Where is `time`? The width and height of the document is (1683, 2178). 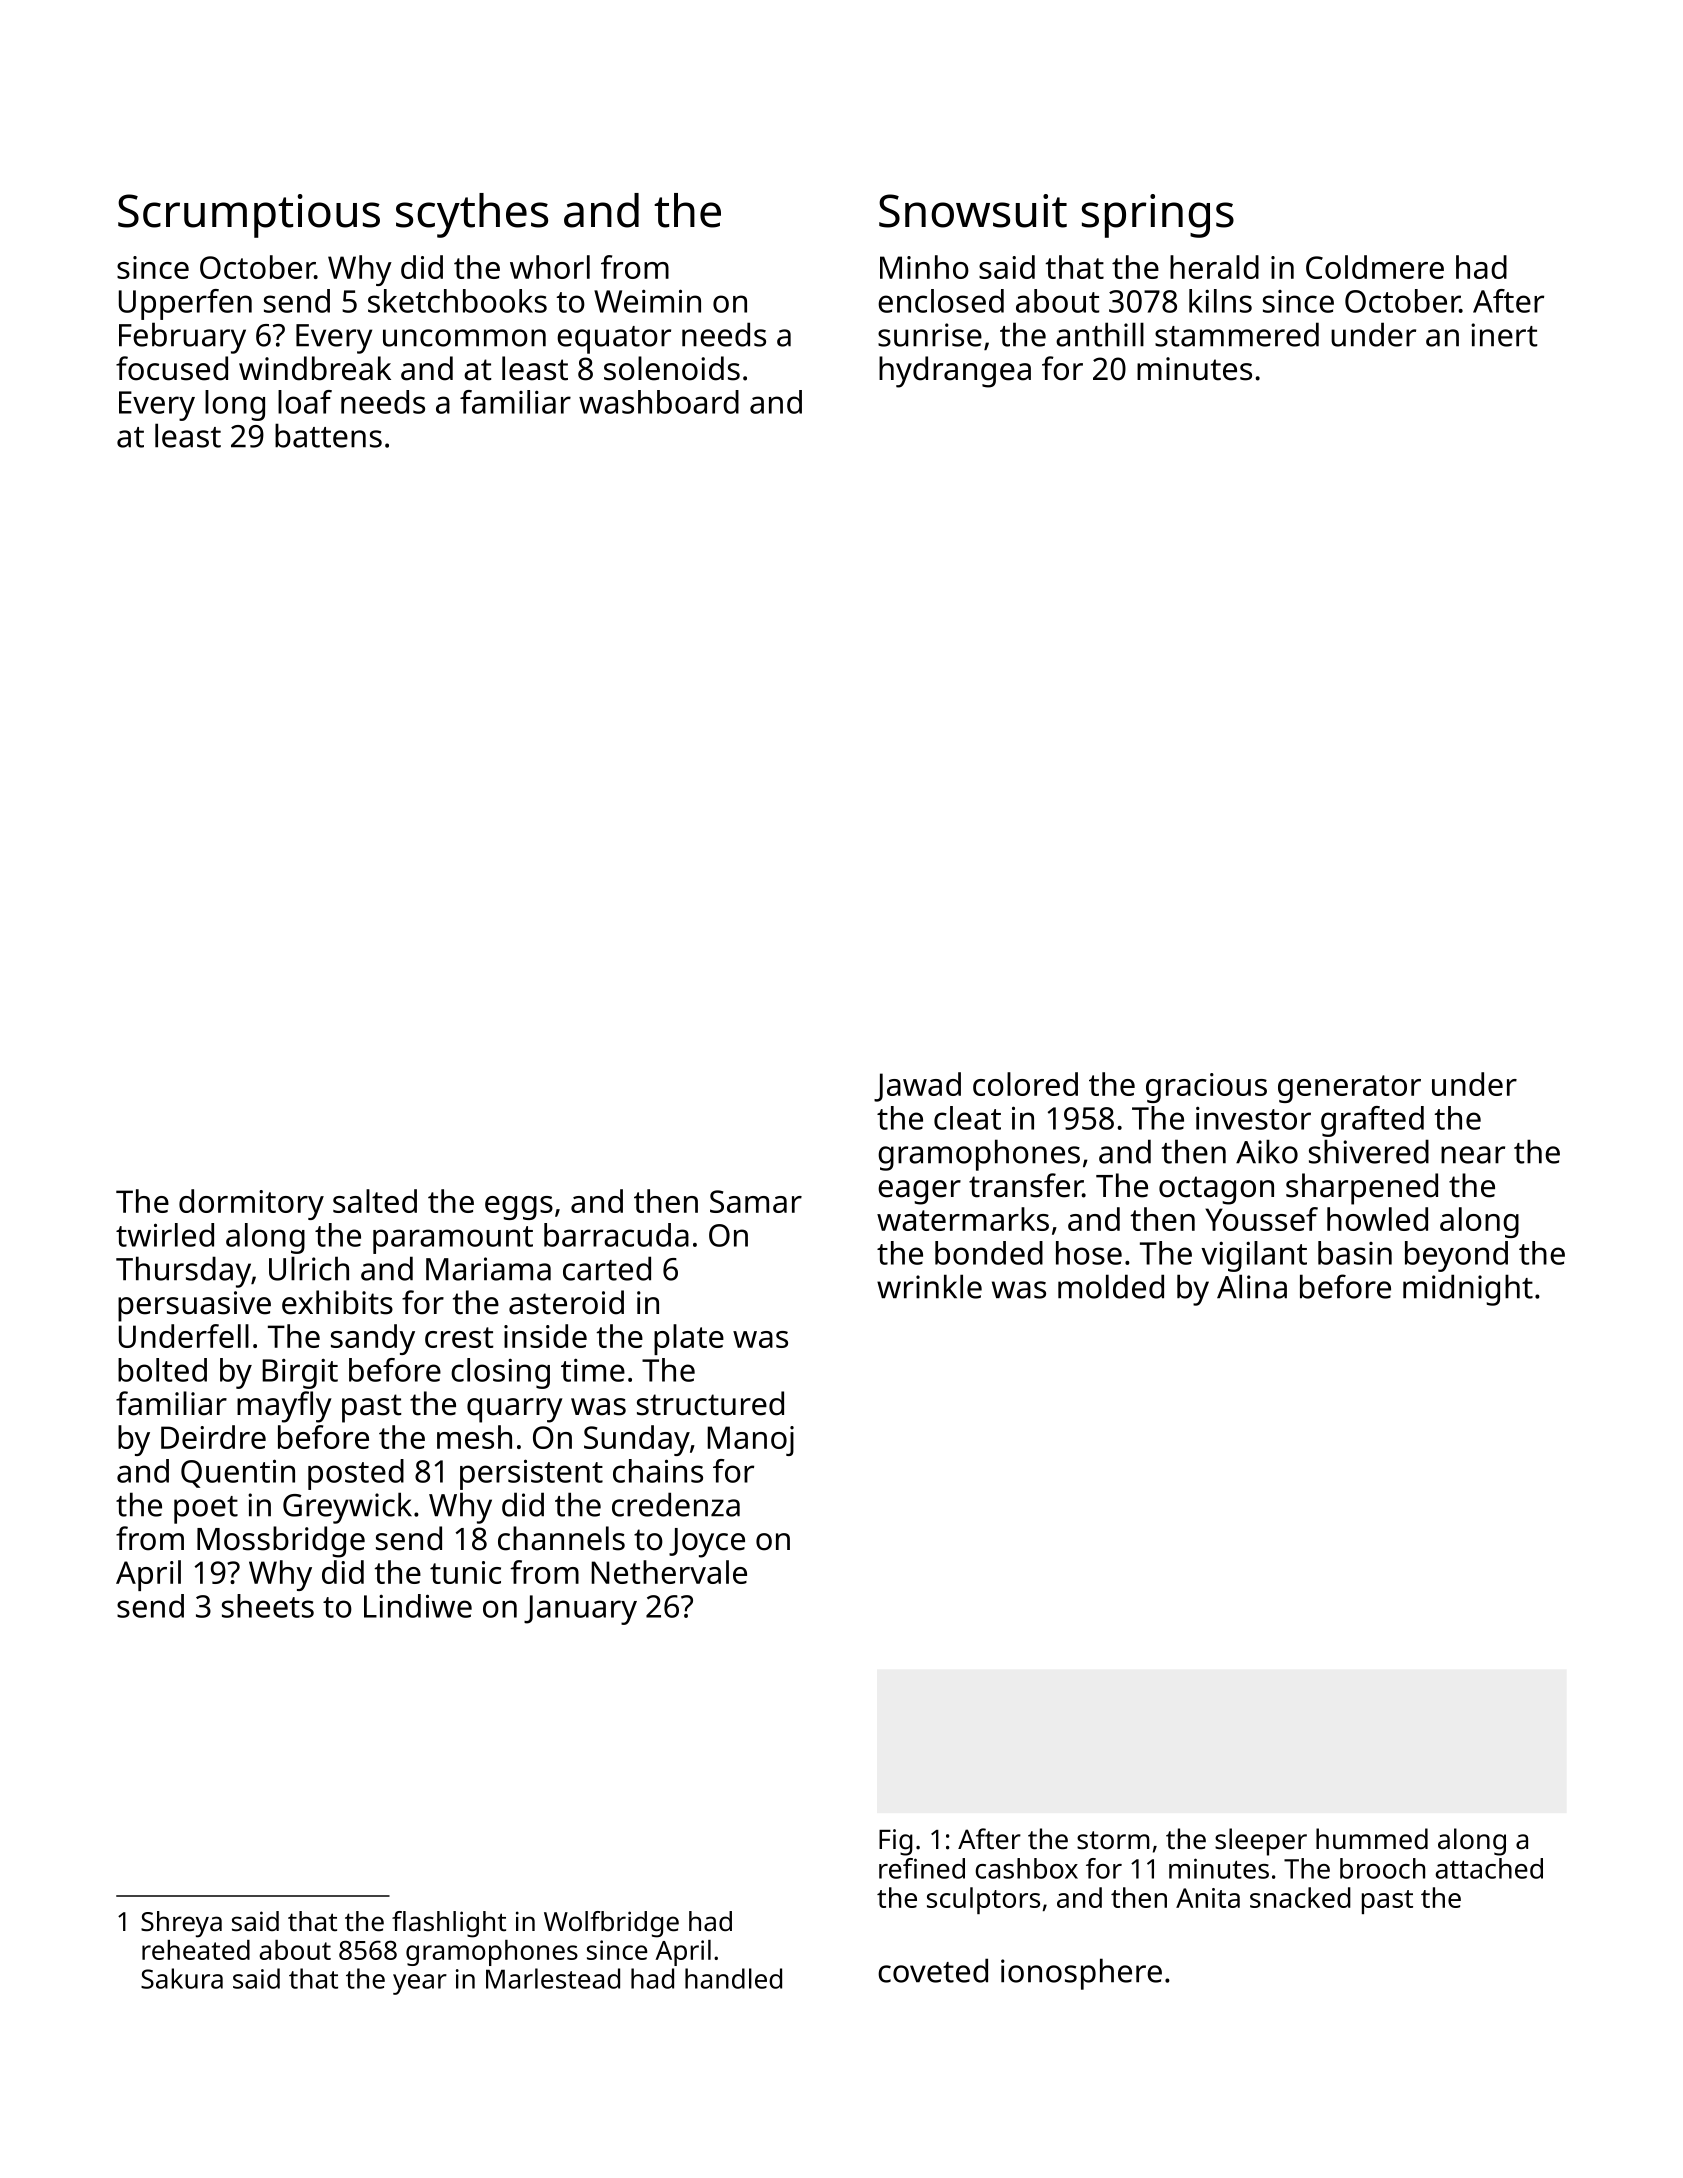
time is located at coordinates (593, 1370).
